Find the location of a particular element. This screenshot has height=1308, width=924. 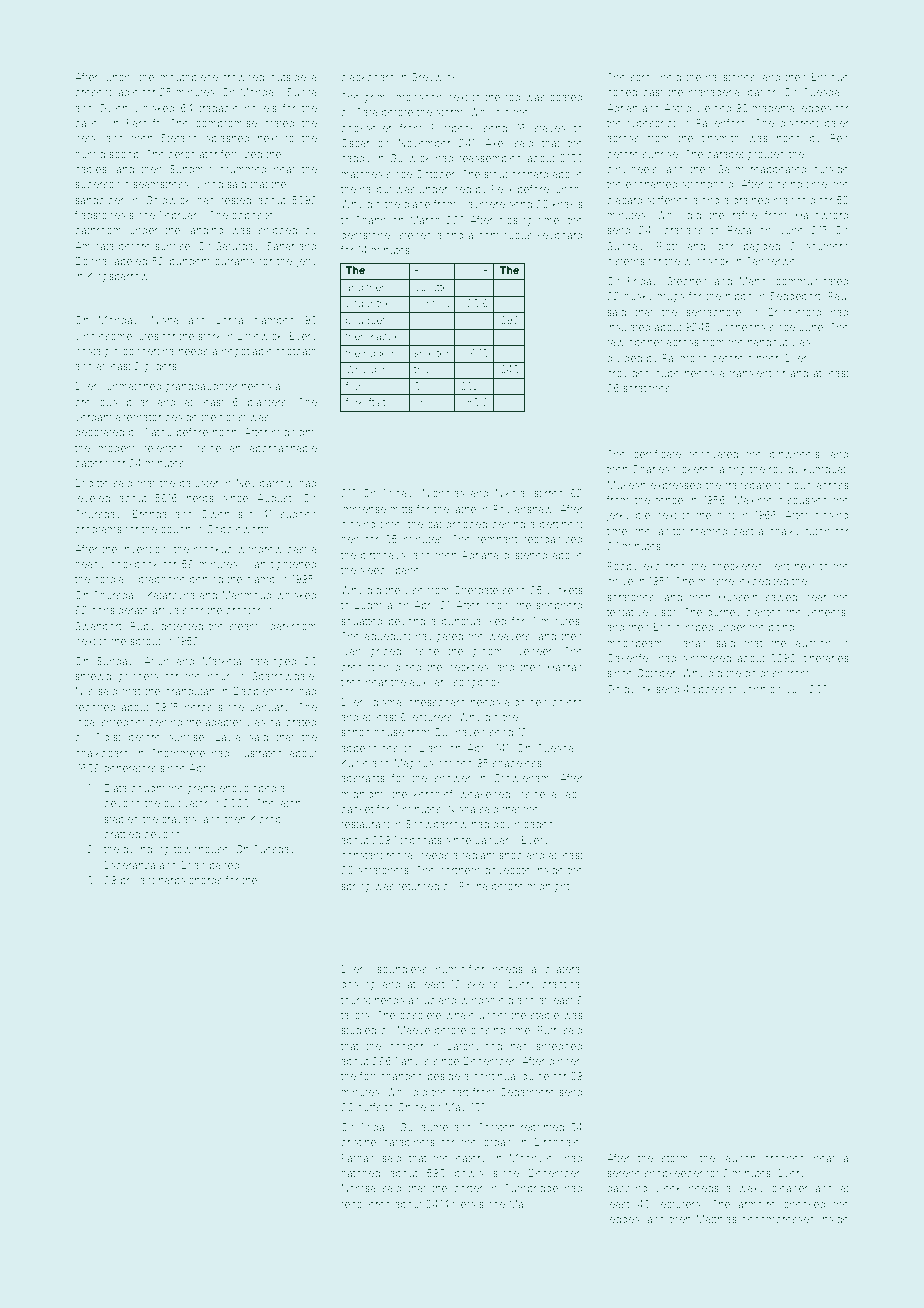

Farhan is located at coordinates (357, 1158).
